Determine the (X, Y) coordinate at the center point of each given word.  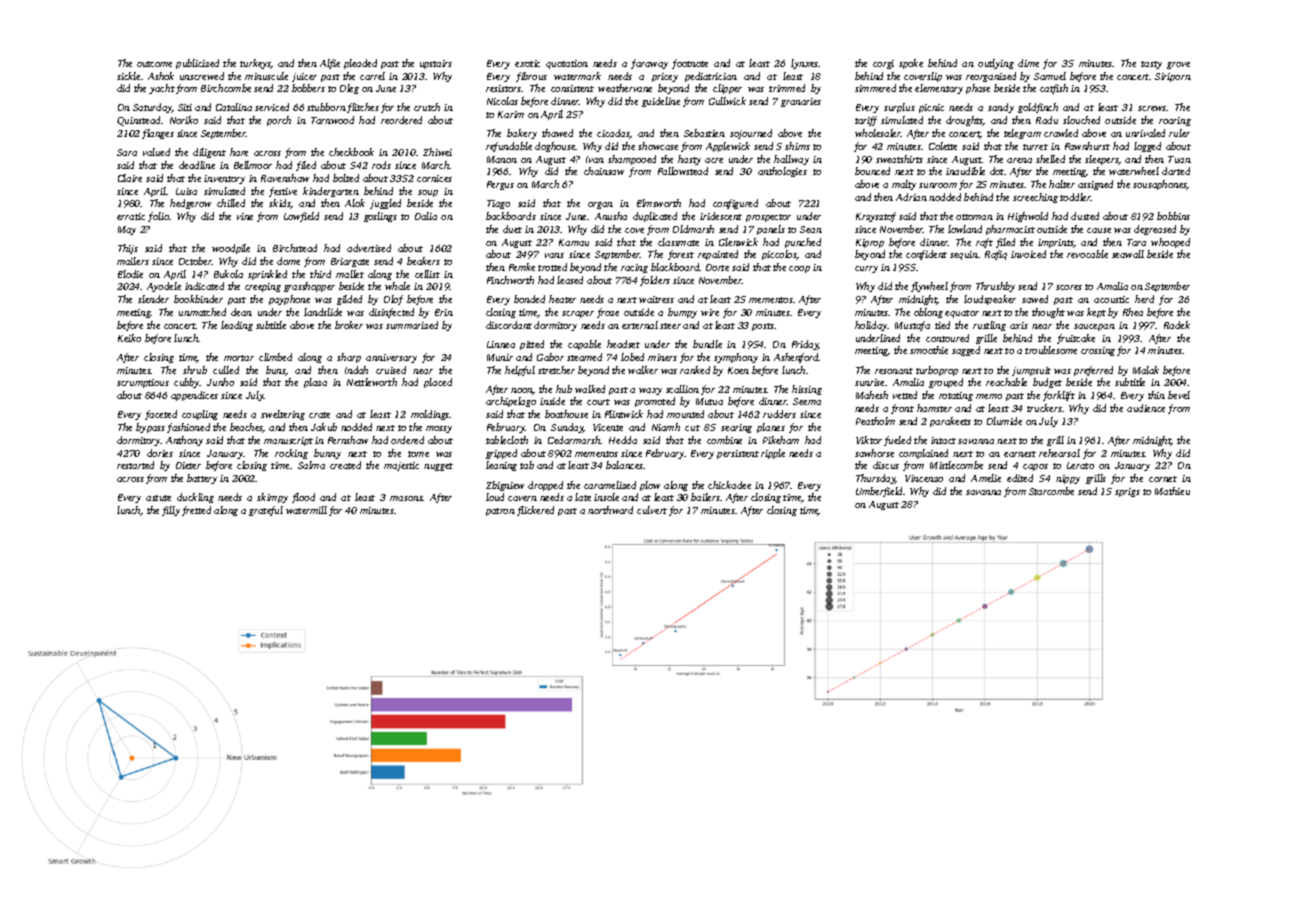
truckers (1044, 408)
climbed (275, 357)
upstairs (436, 64)
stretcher (556, 370)
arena (1019, 160)
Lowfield (301, 217)
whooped (1170, 243)
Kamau (574, 242)
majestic (401, 466)
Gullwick (727, 101)
